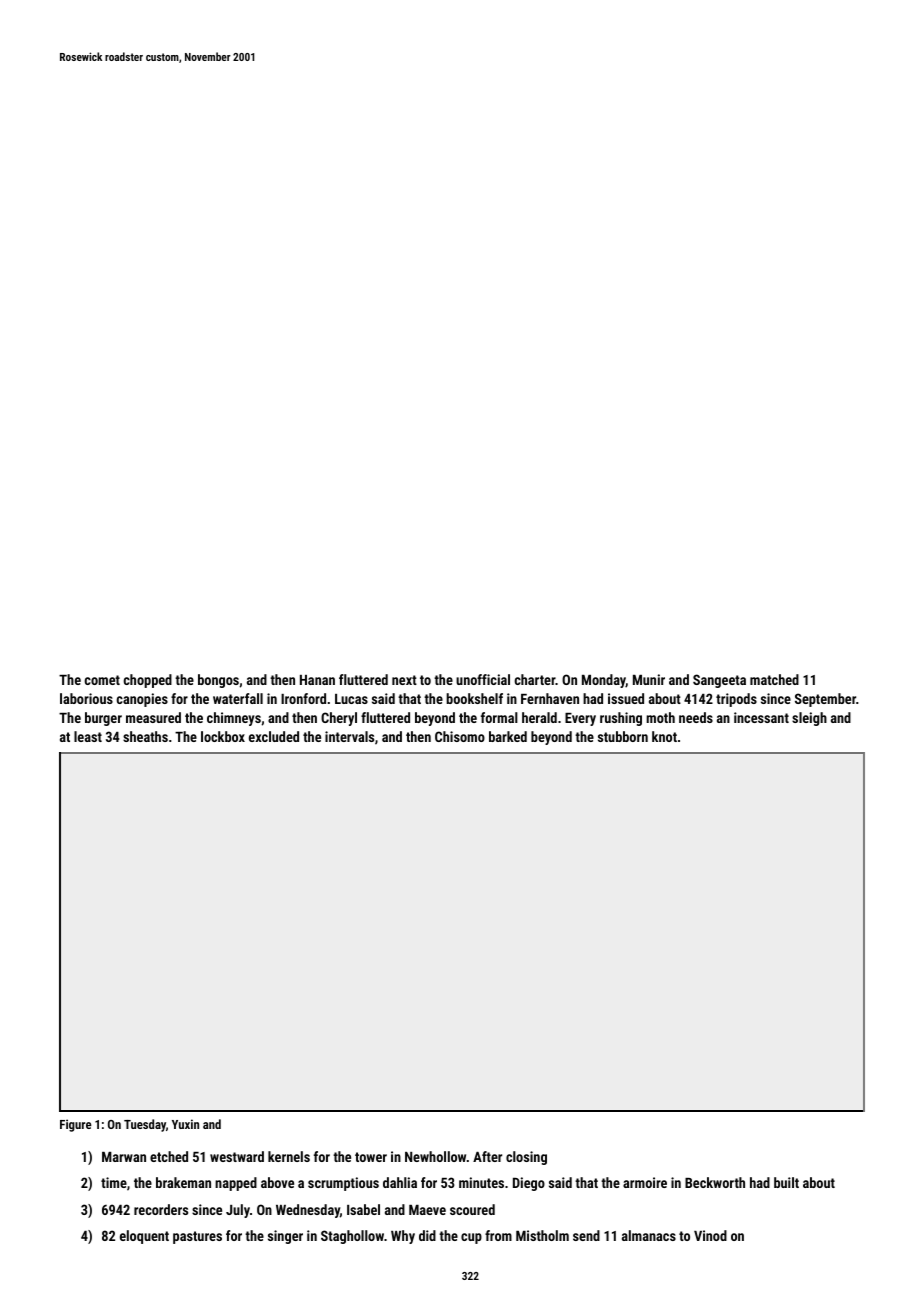 The height and width of the screenshot is (1308, 924). What do you see at coordinates (483, 679) in the screenshot?
I see `unofficial` at bounding box center [483, 679].
